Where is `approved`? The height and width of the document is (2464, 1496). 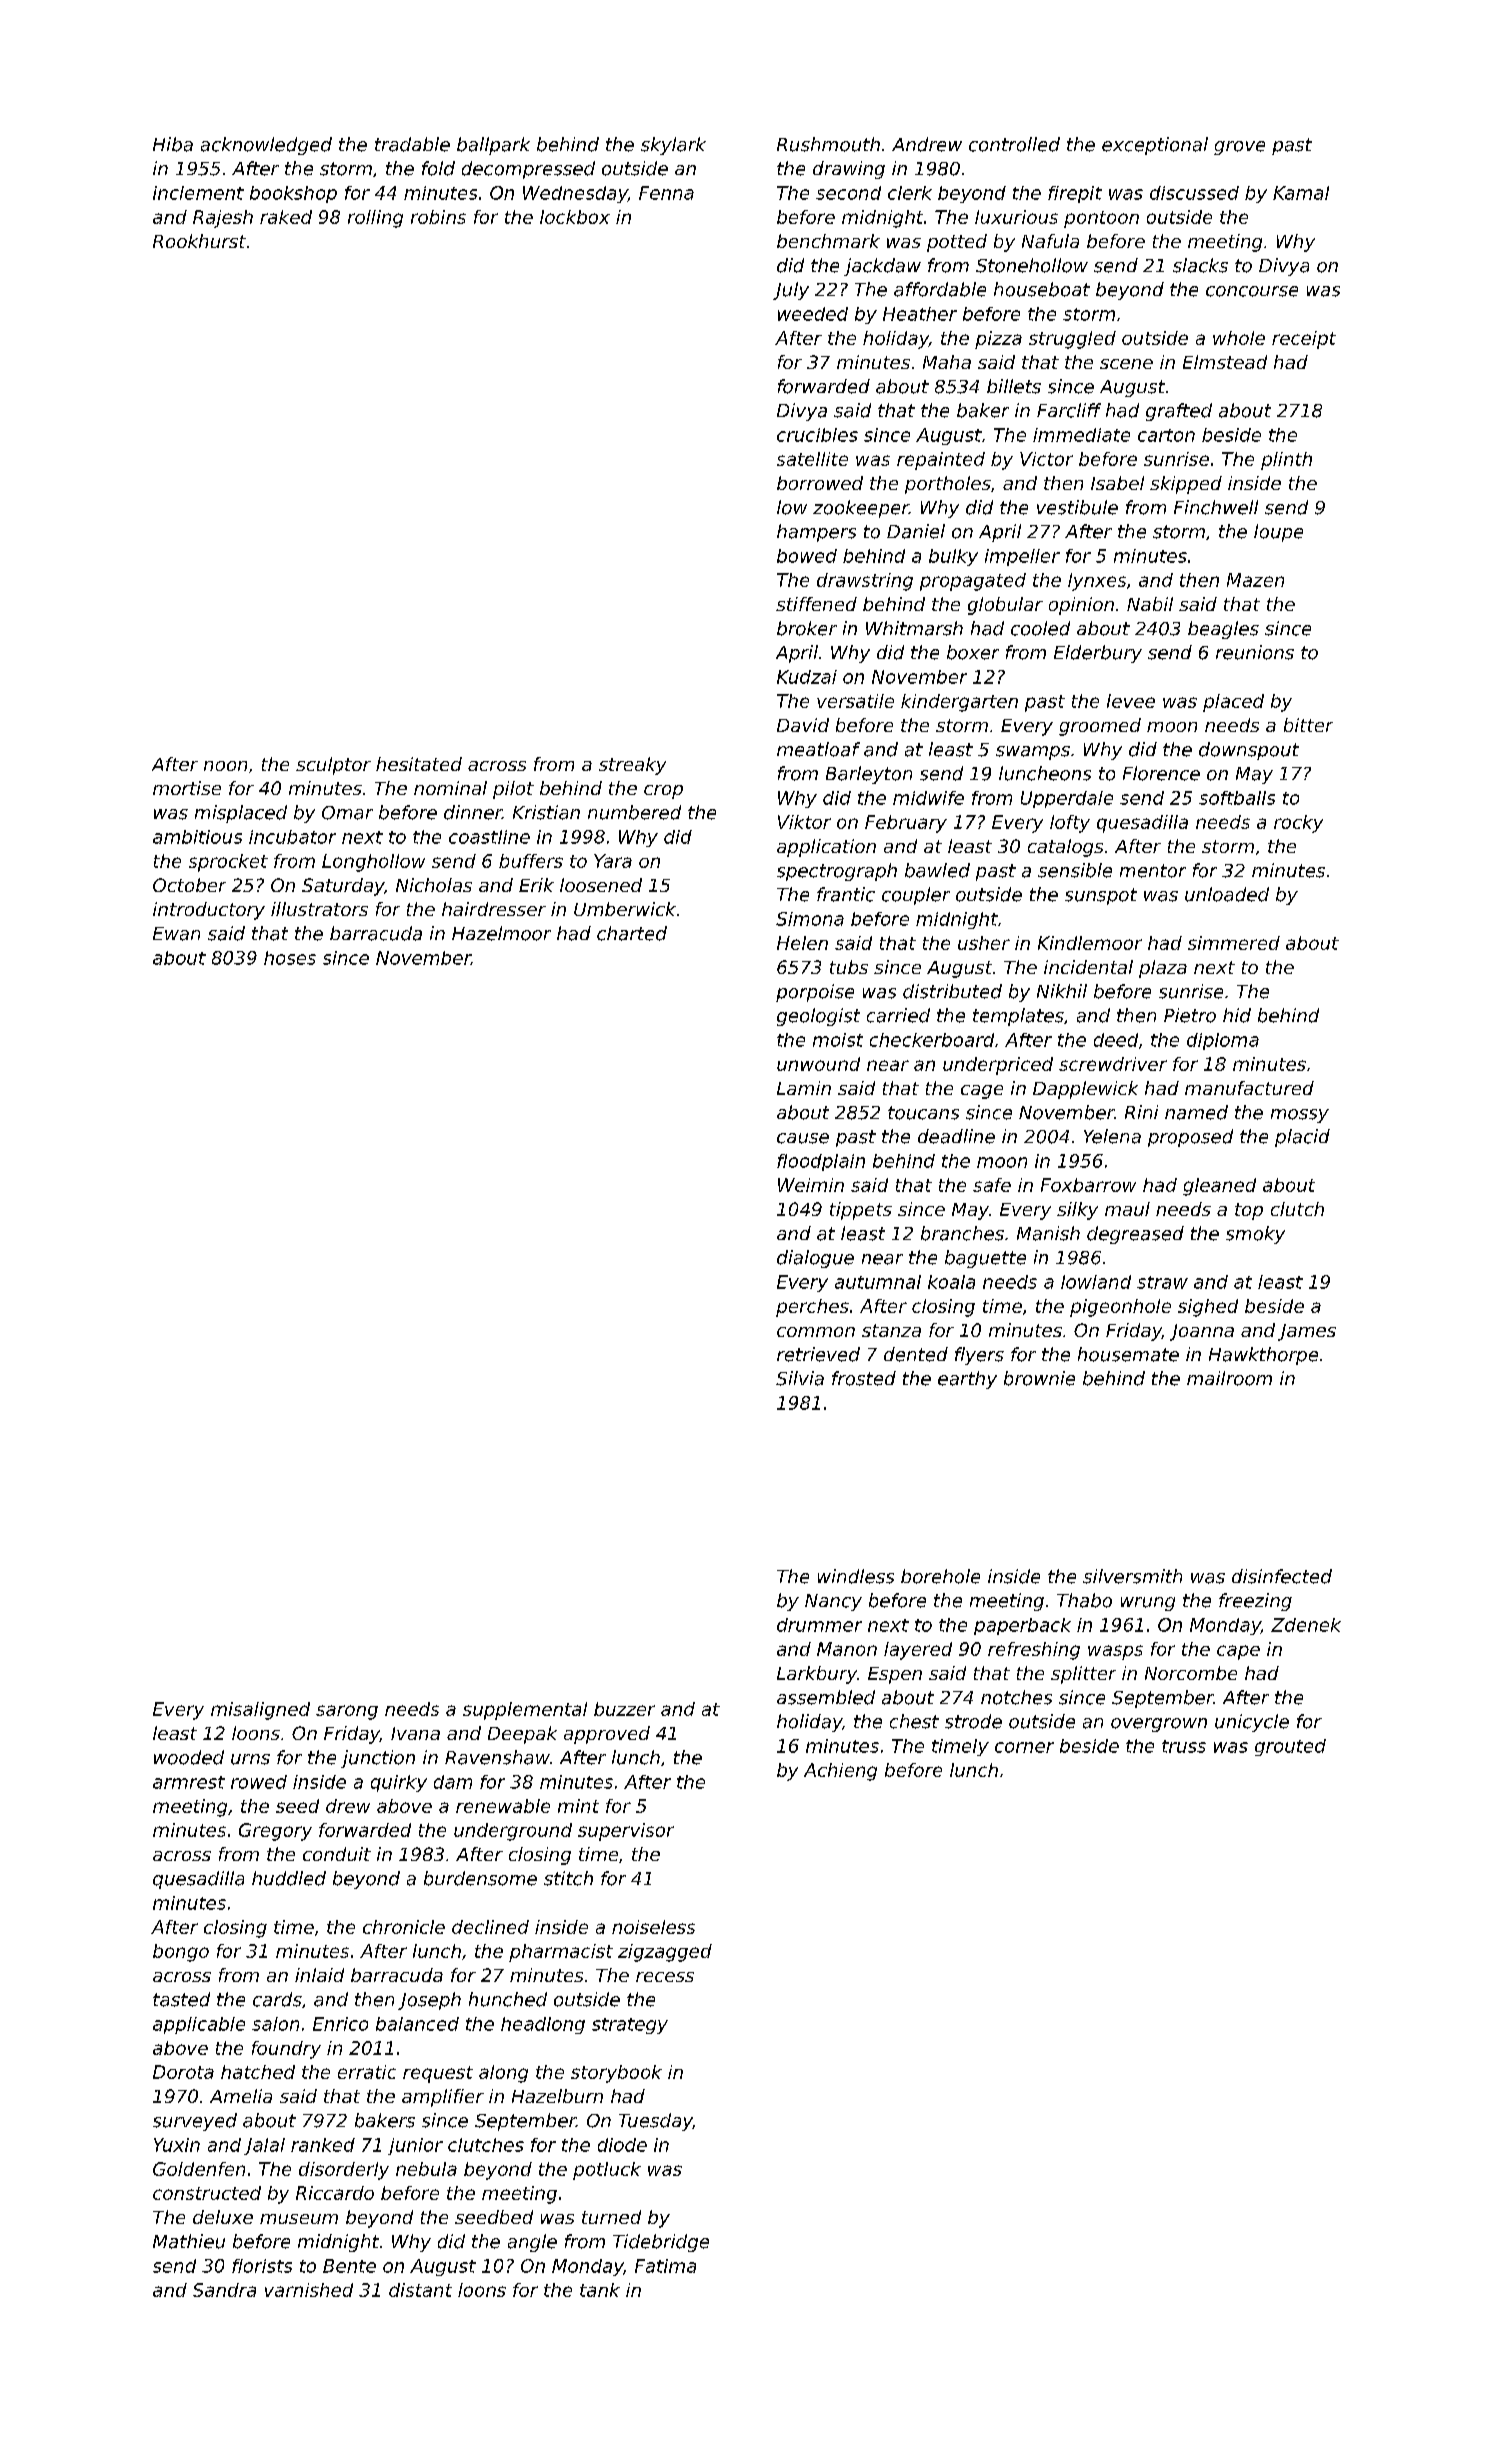
approved is located at coordinates (607, 1735).
